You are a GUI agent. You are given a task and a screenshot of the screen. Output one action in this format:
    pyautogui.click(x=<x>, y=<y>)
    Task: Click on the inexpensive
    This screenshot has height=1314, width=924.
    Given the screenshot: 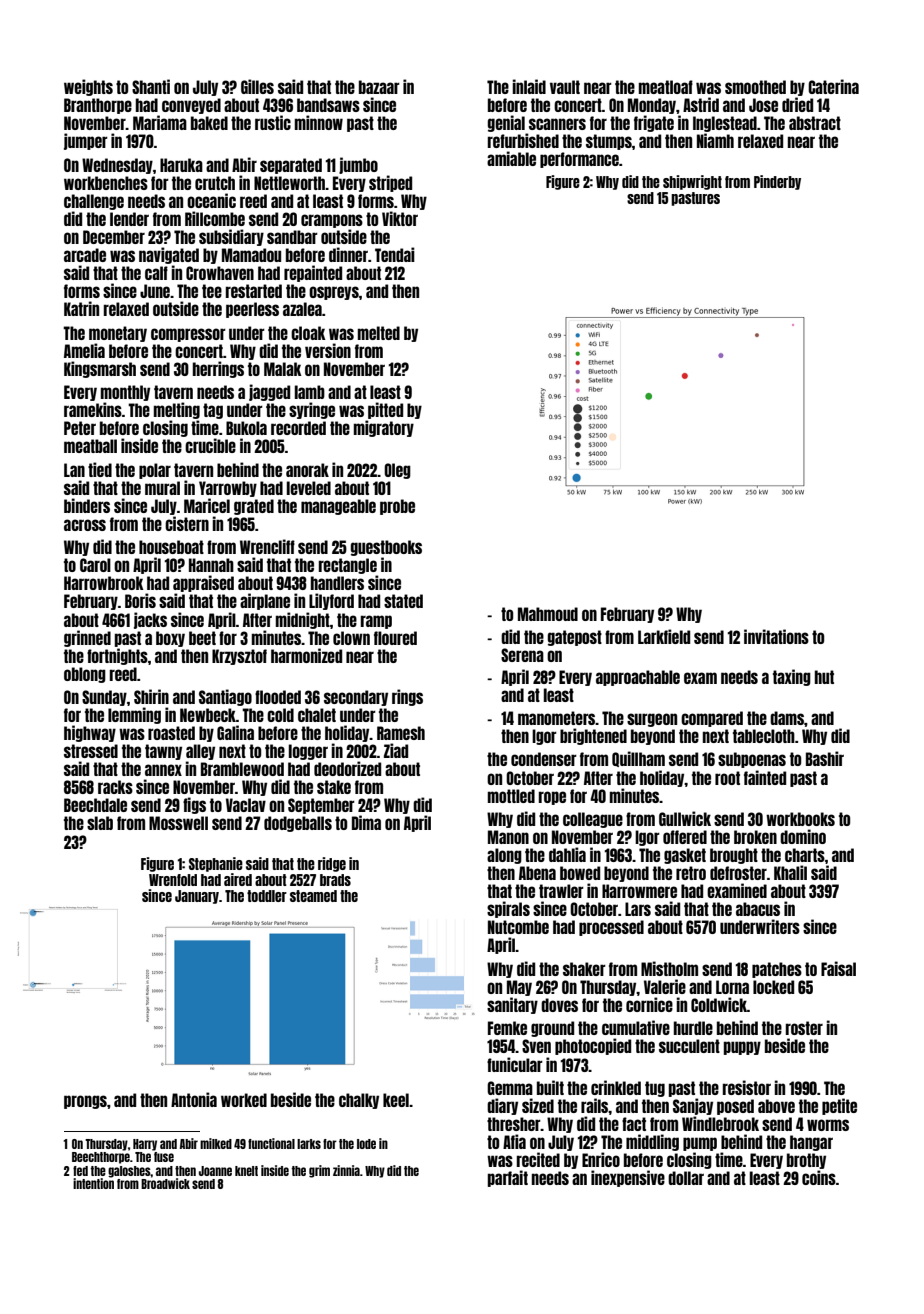 What is the action you would take?
    pyautogui.click(x=628, y=1178)
